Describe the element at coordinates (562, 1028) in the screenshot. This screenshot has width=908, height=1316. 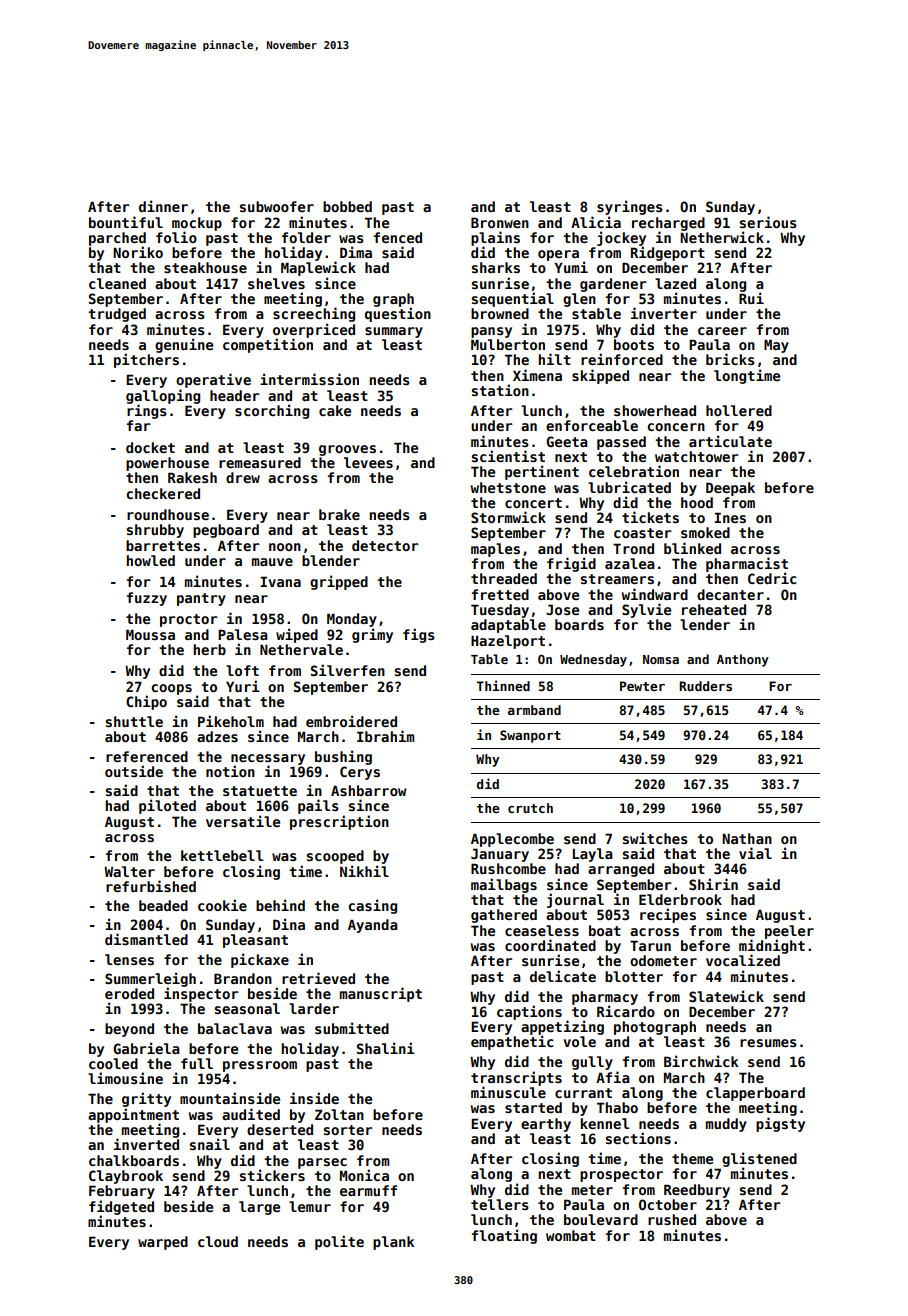
I see `appetizing` at that location.
